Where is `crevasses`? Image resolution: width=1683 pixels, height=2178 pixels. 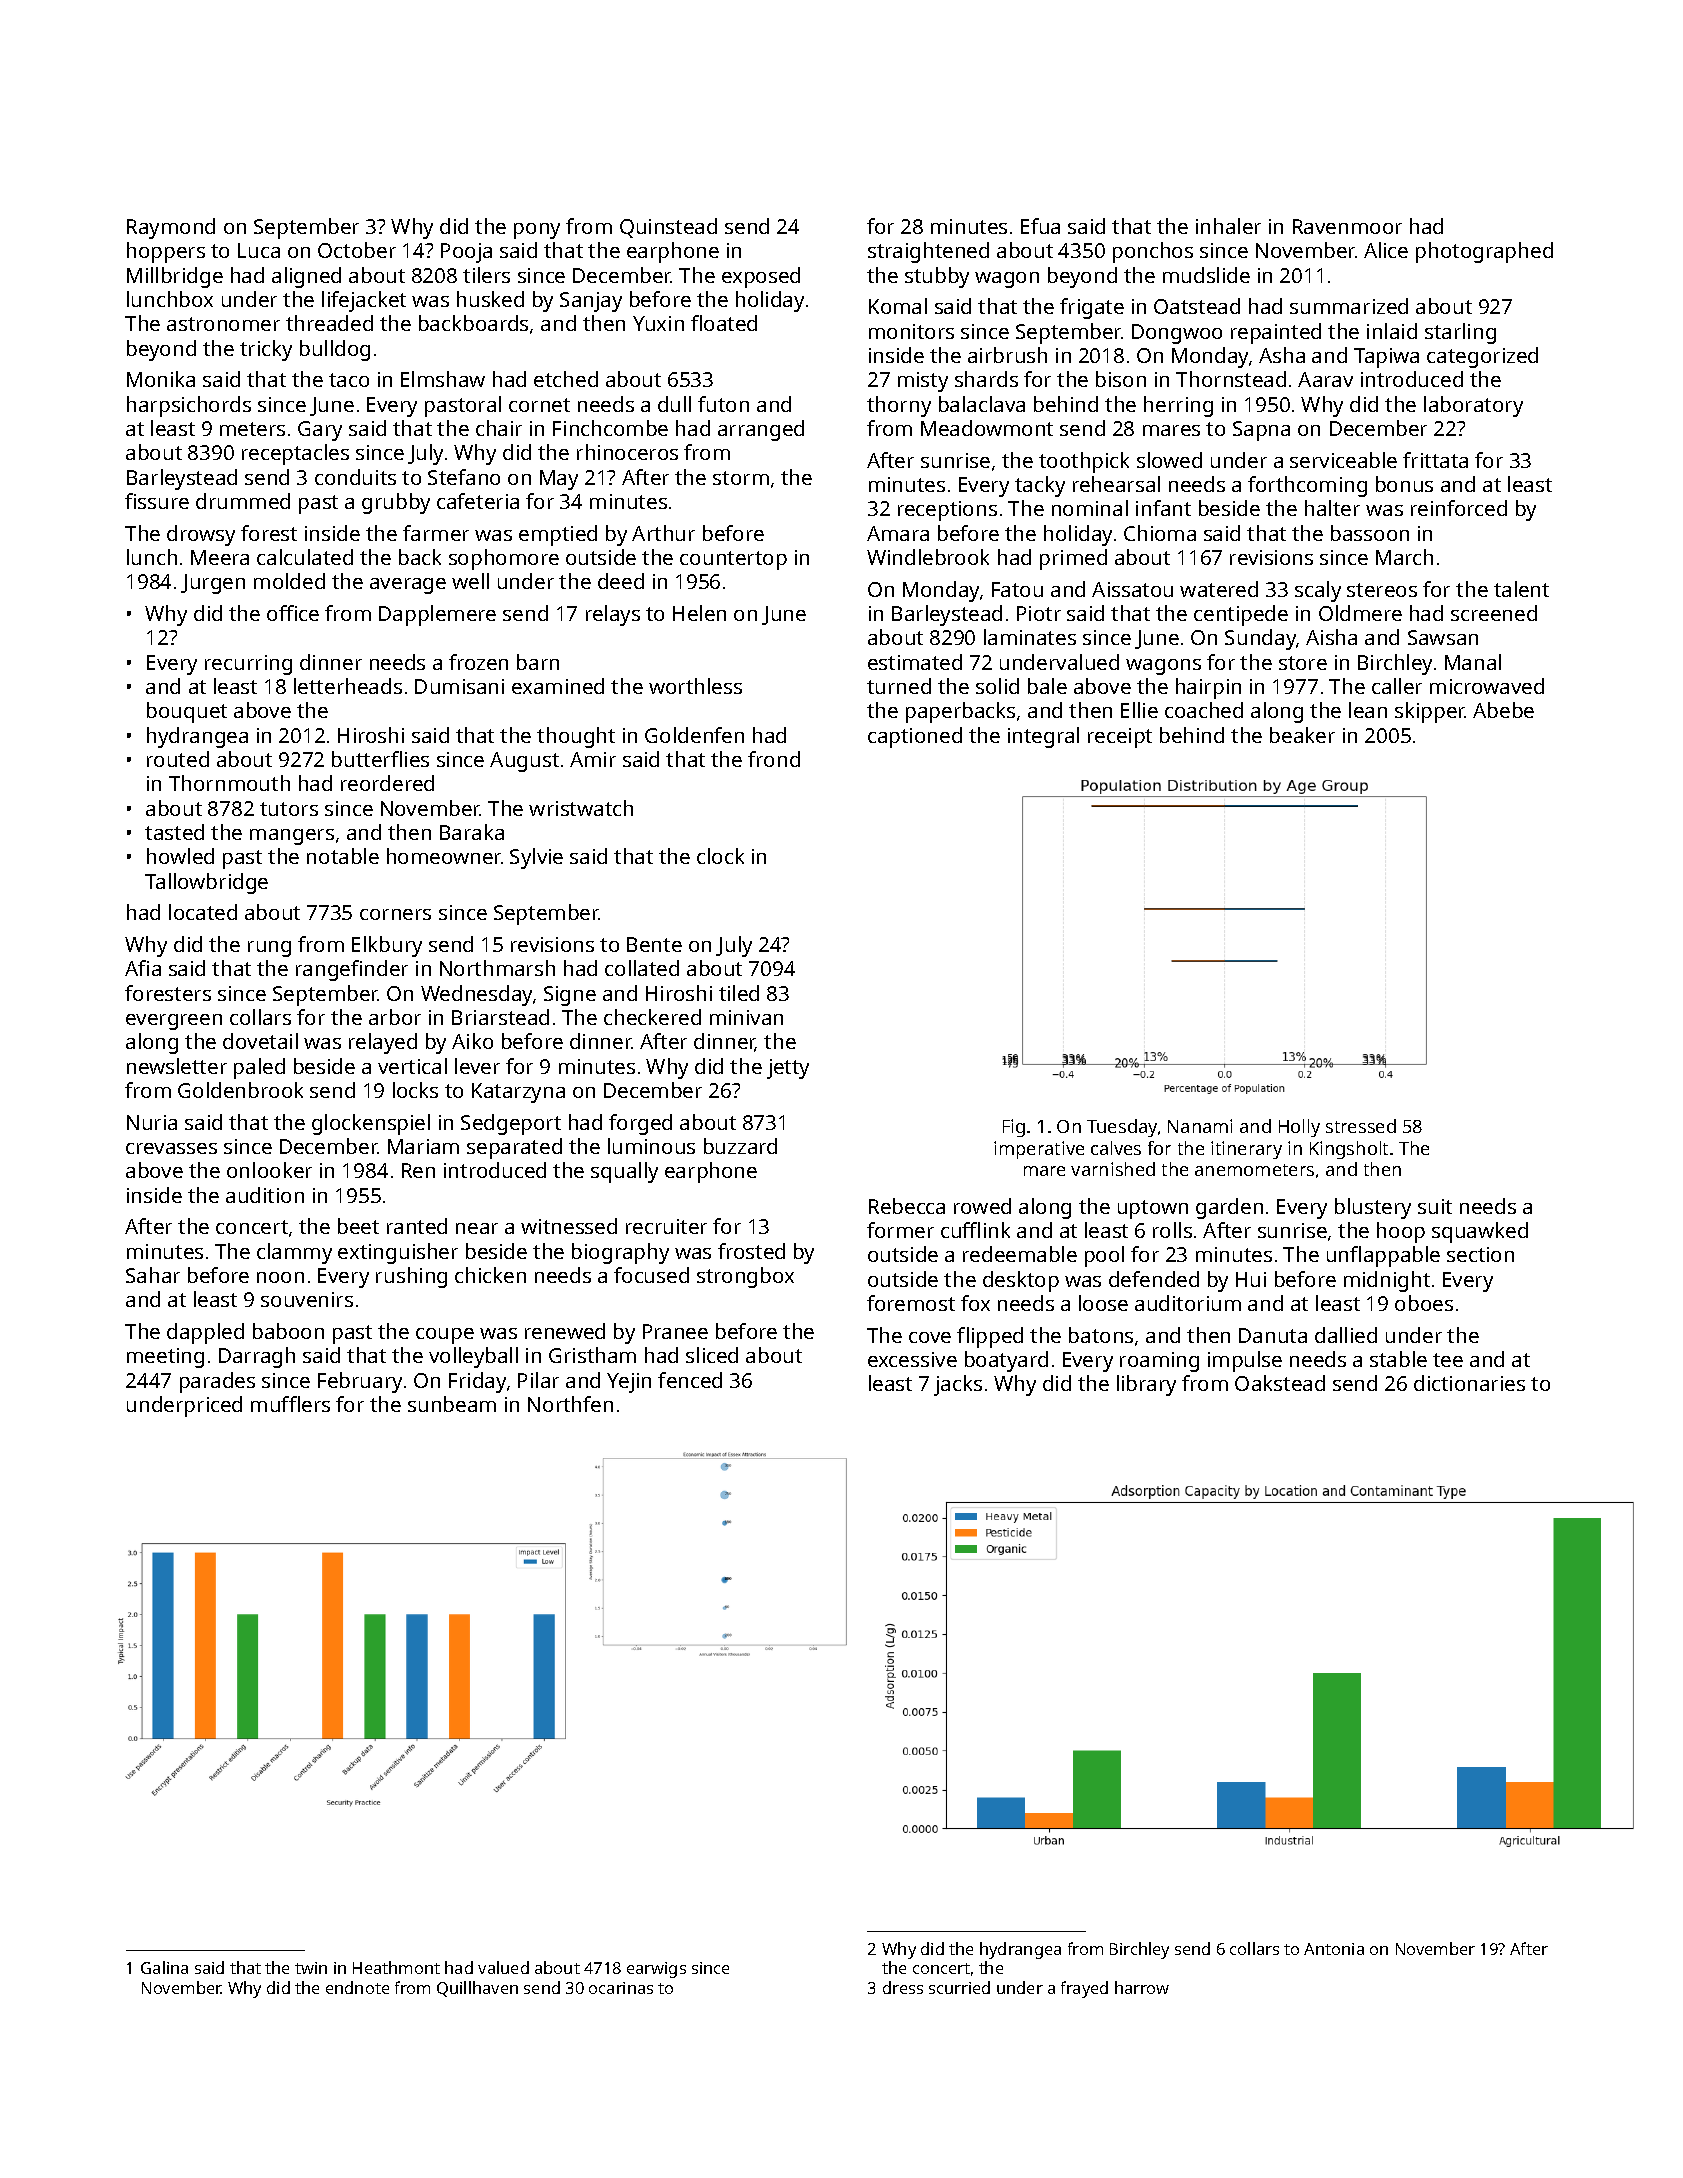 crevasses is located at coordinates (171, 1148).
